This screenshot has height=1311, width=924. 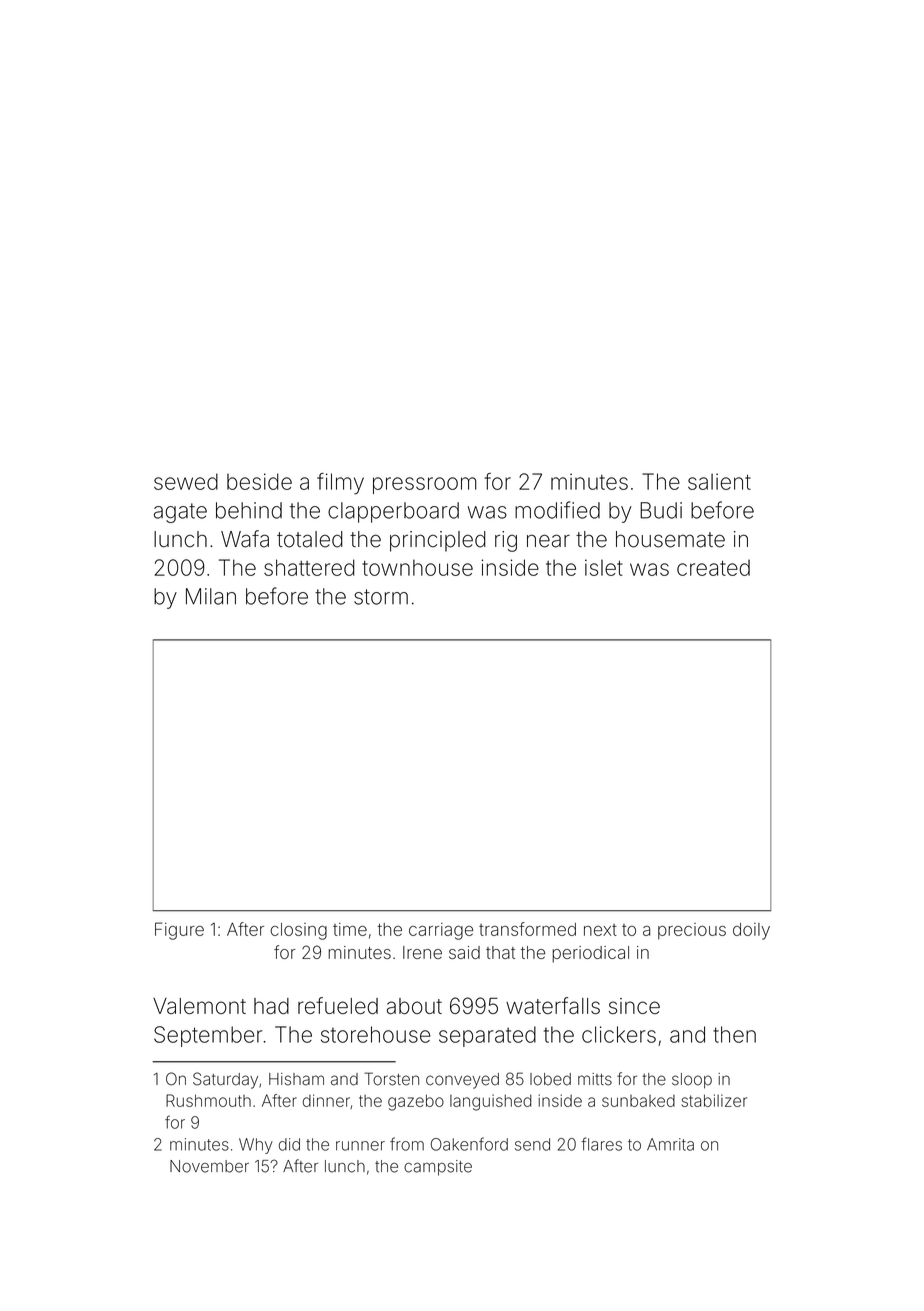 What do you see at coordinates (719, 481) in the screenshot?
I see `salient` at bounding box center [719, 481].
